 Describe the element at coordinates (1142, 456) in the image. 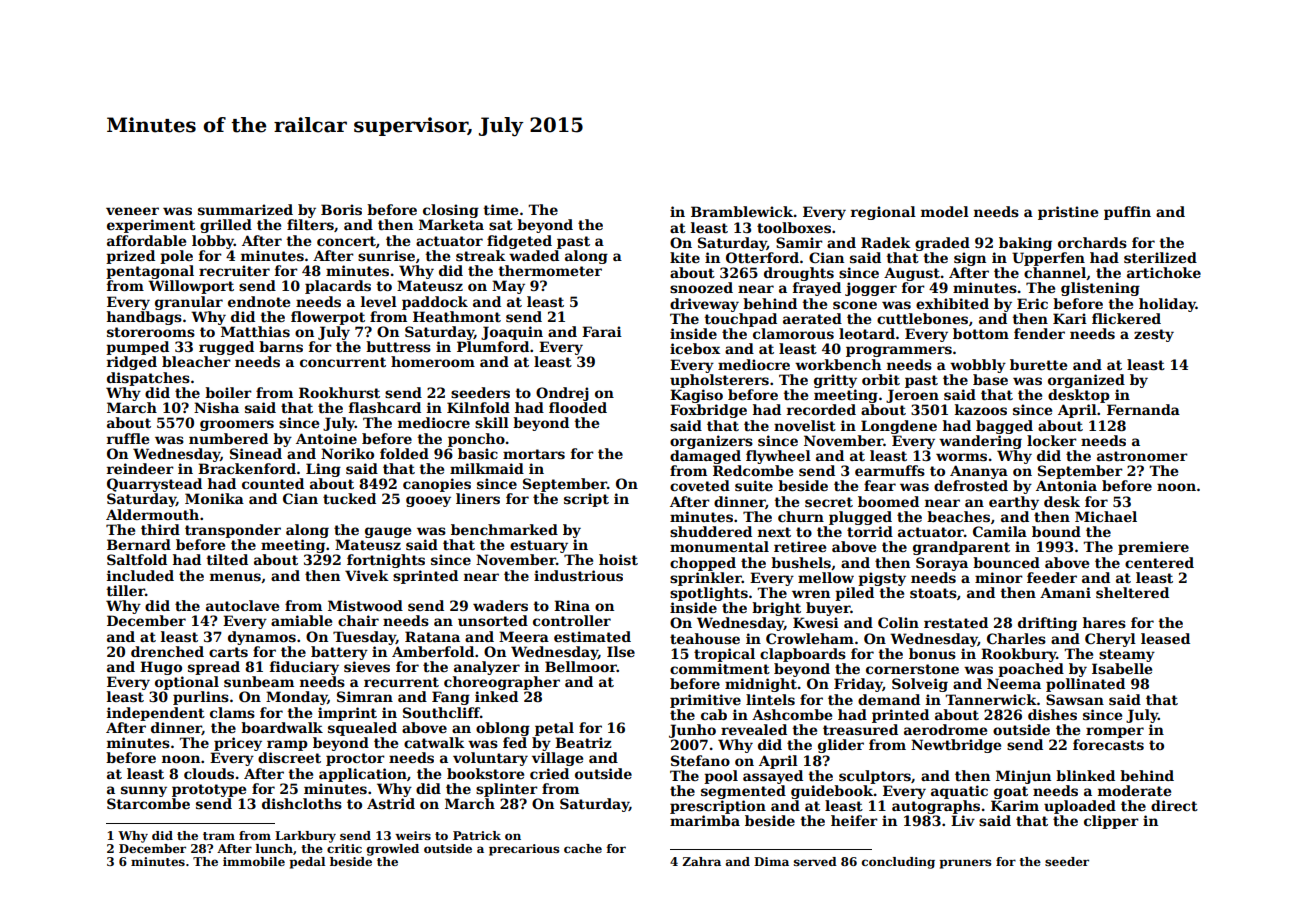

I see `astronomer` at that location.
